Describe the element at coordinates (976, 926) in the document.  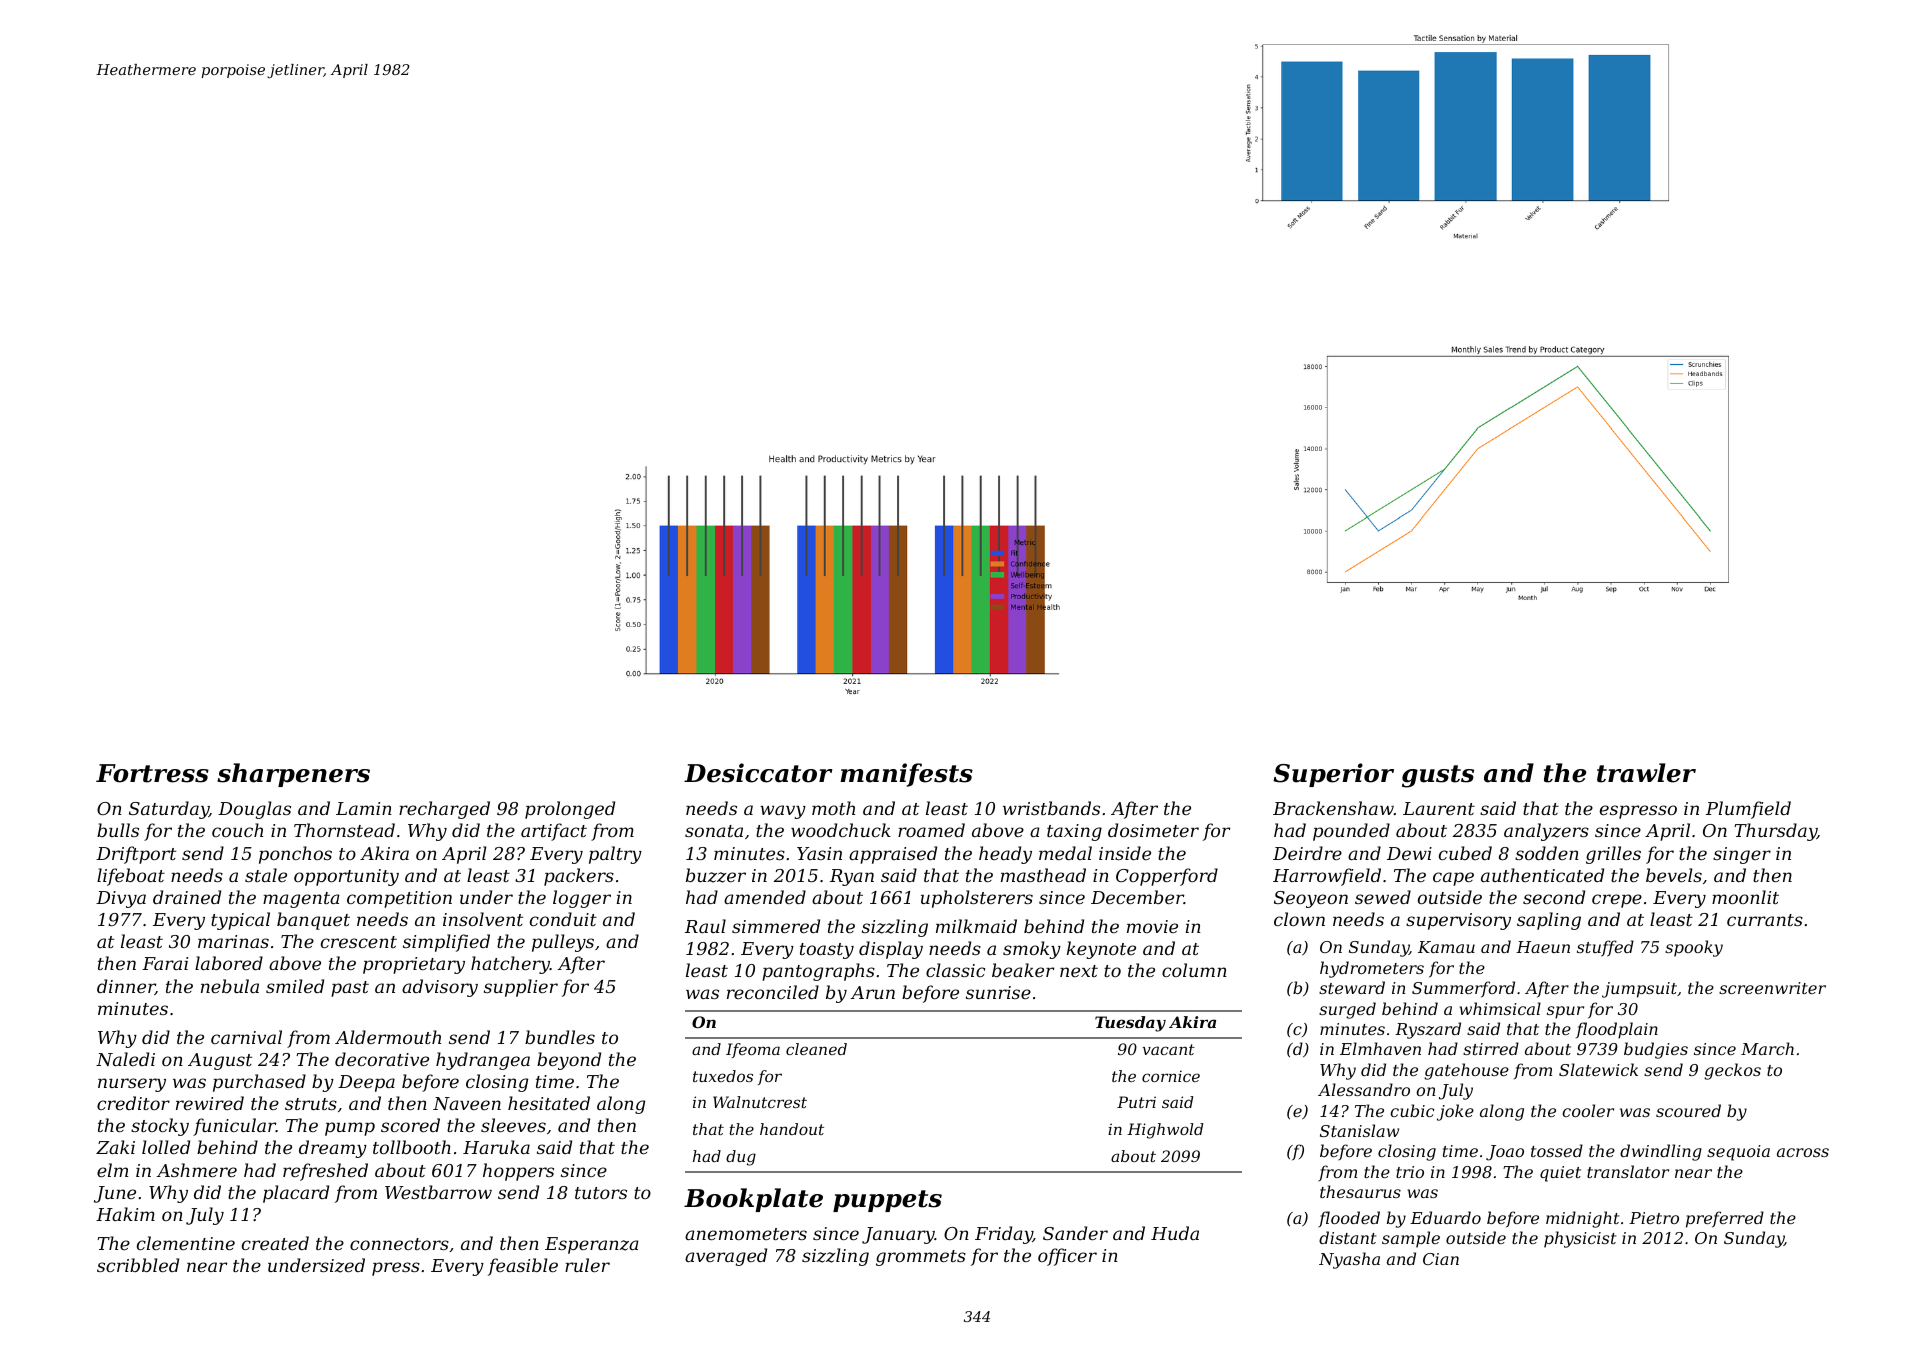
I see `milkmaid` at that location.
